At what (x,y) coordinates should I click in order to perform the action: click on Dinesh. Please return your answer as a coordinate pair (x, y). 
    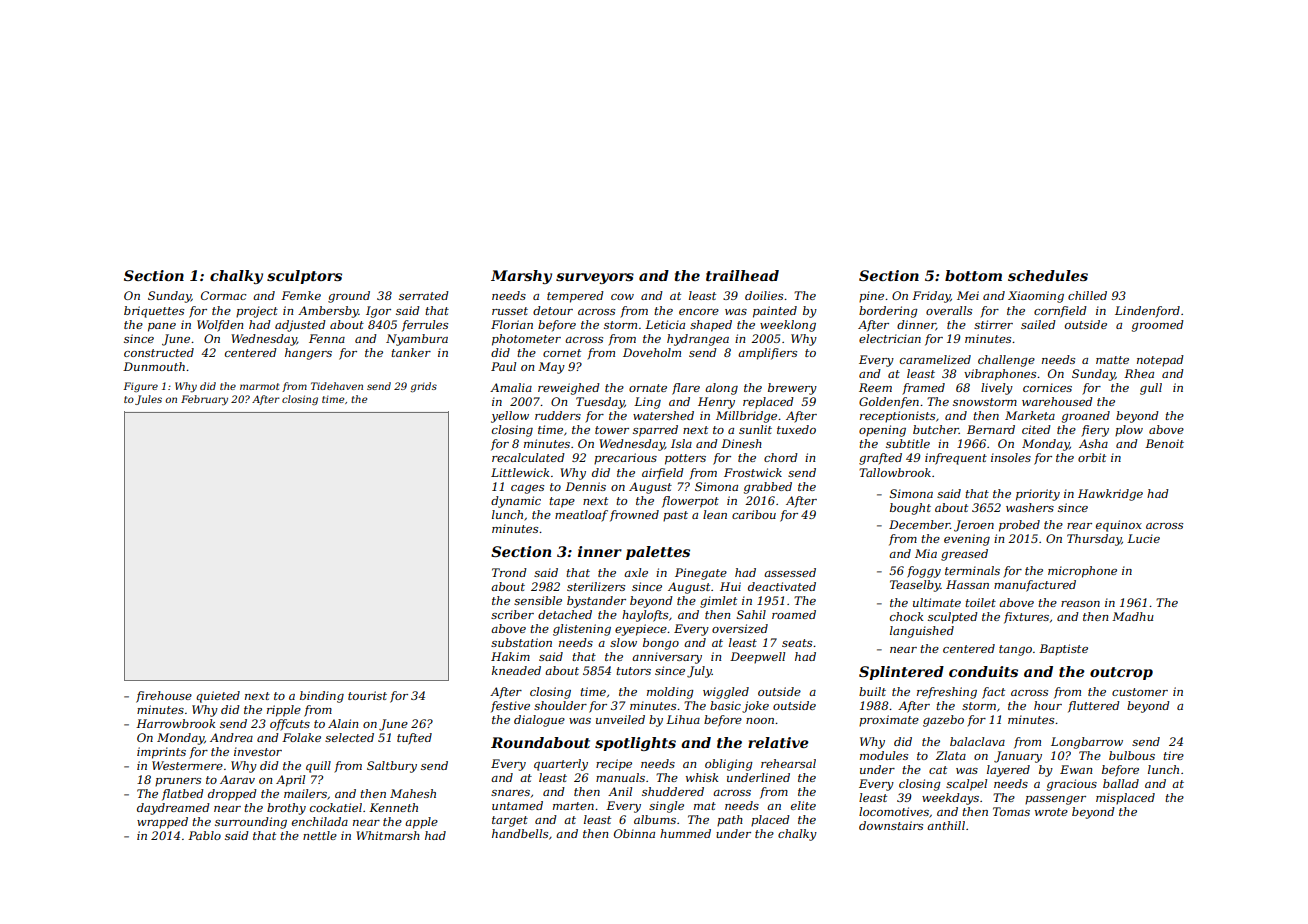
    Looking at the image, I should click on (741, 443).
